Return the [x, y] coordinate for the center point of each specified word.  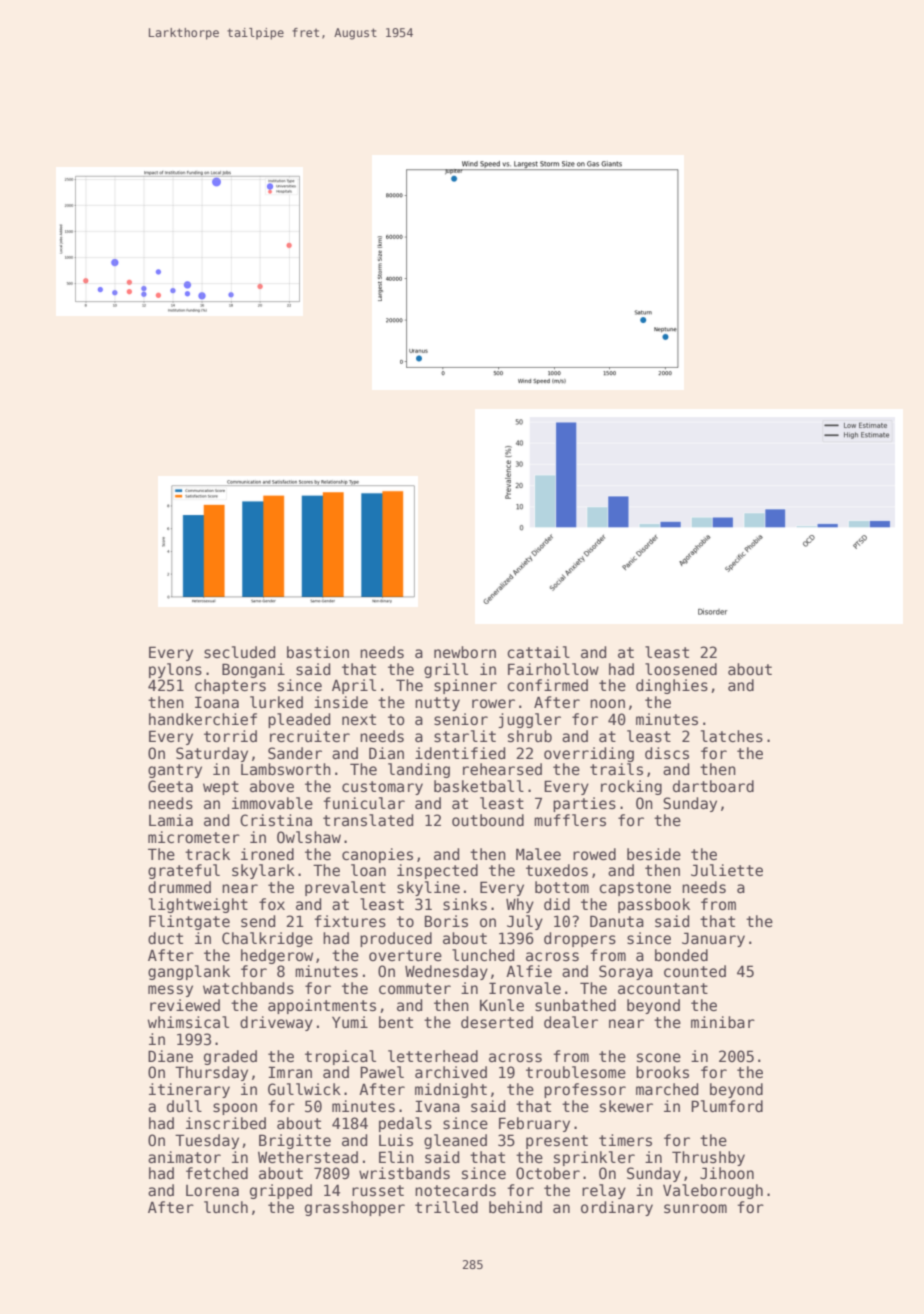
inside [341, 702]
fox [272, 904]
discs [667, 753]
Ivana [437, 1106]
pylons [175, 670]
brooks [662, 1072]
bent [396, 1022]
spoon [235, 1109]
